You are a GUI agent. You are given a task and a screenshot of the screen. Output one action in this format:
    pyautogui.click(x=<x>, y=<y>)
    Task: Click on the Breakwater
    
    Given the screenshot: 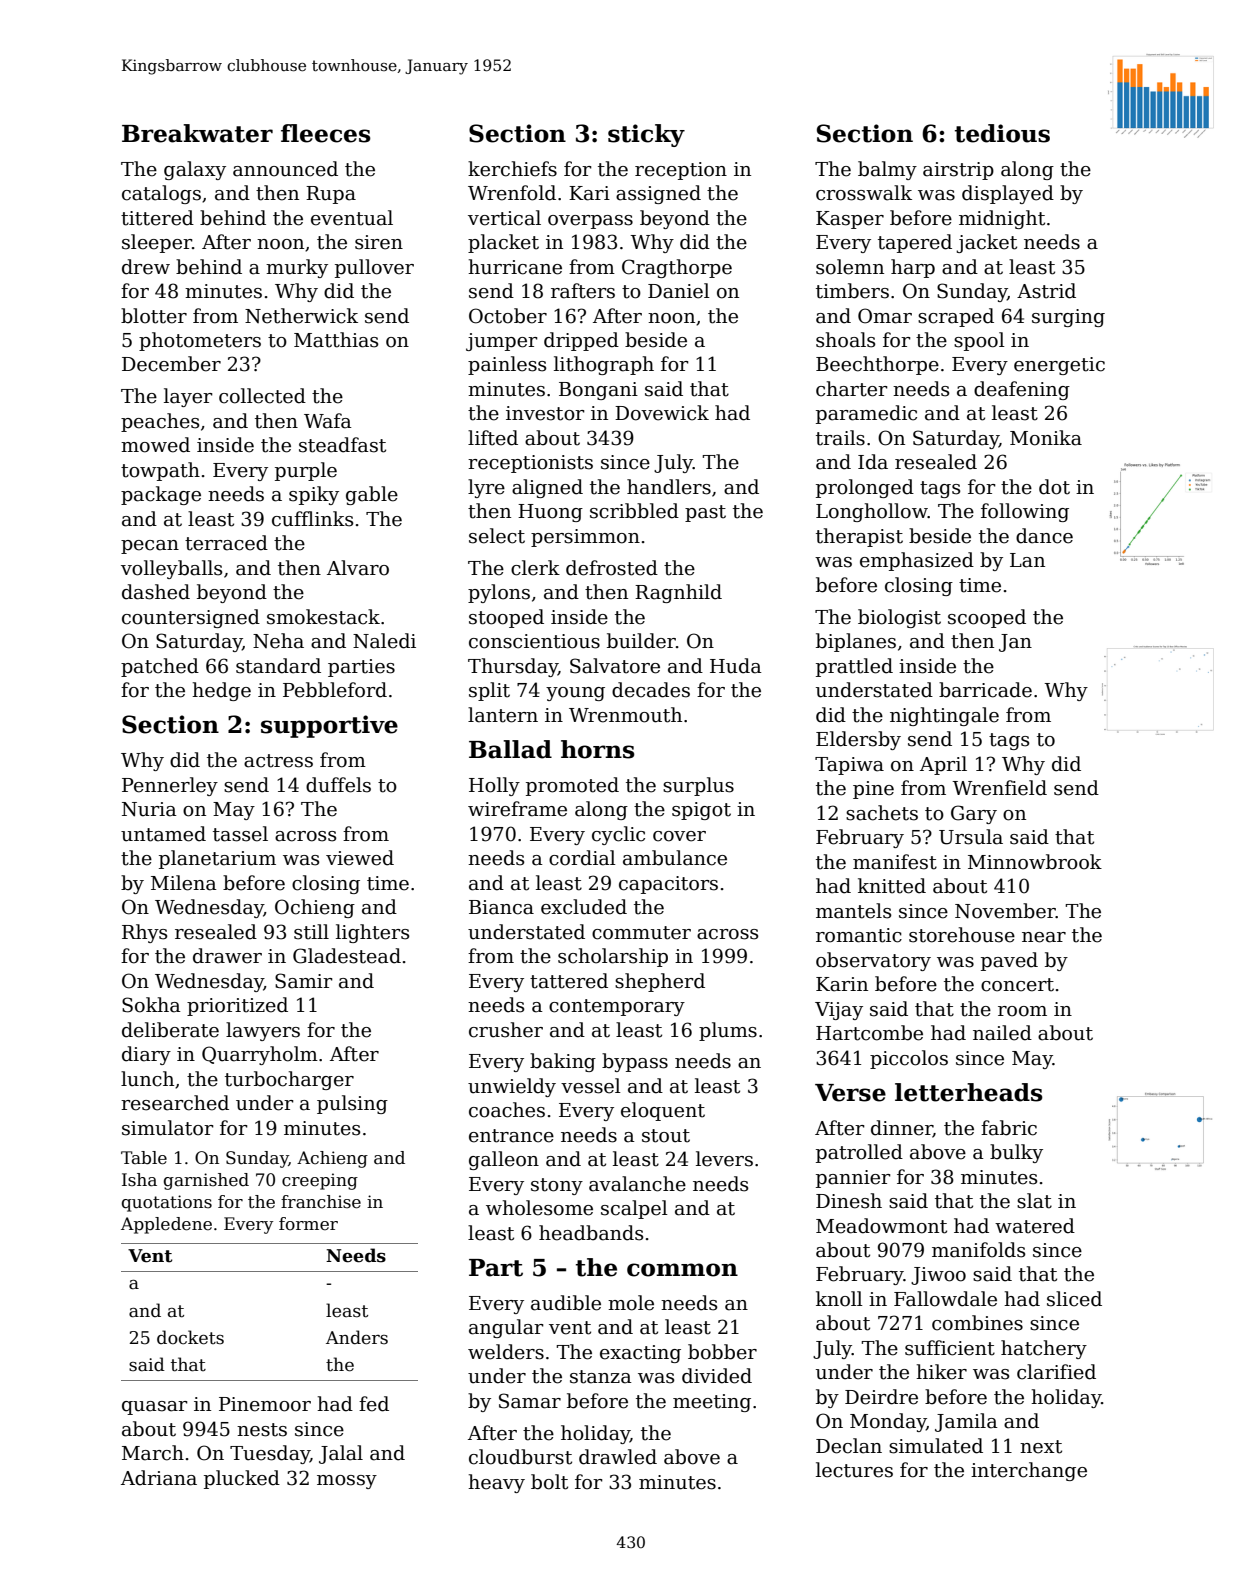 What is the action you would take?
    pyautogui.click(x=197, y=133)
